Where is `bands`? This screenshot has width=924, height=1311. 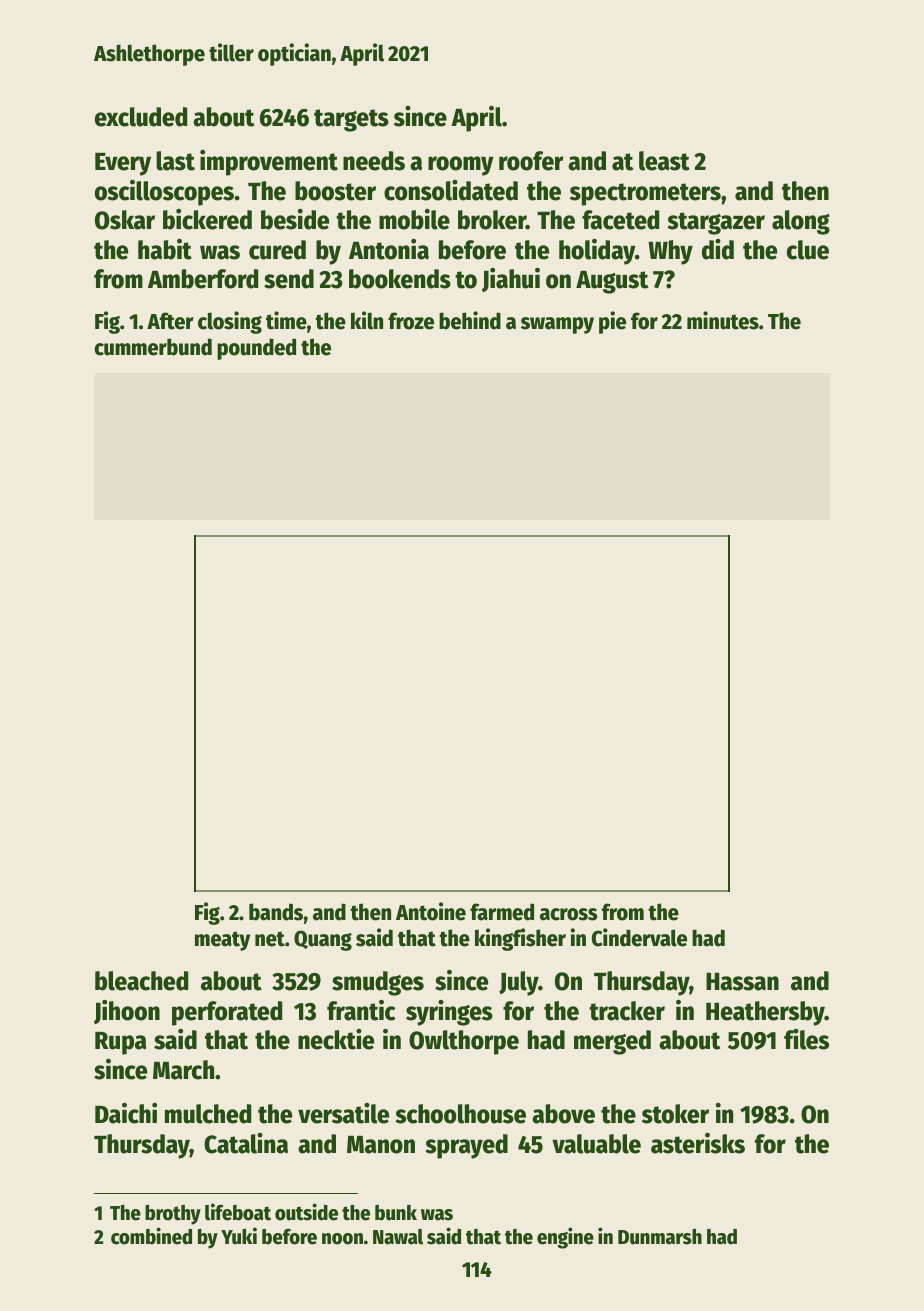 bands is located at coordinates (276, 912).
